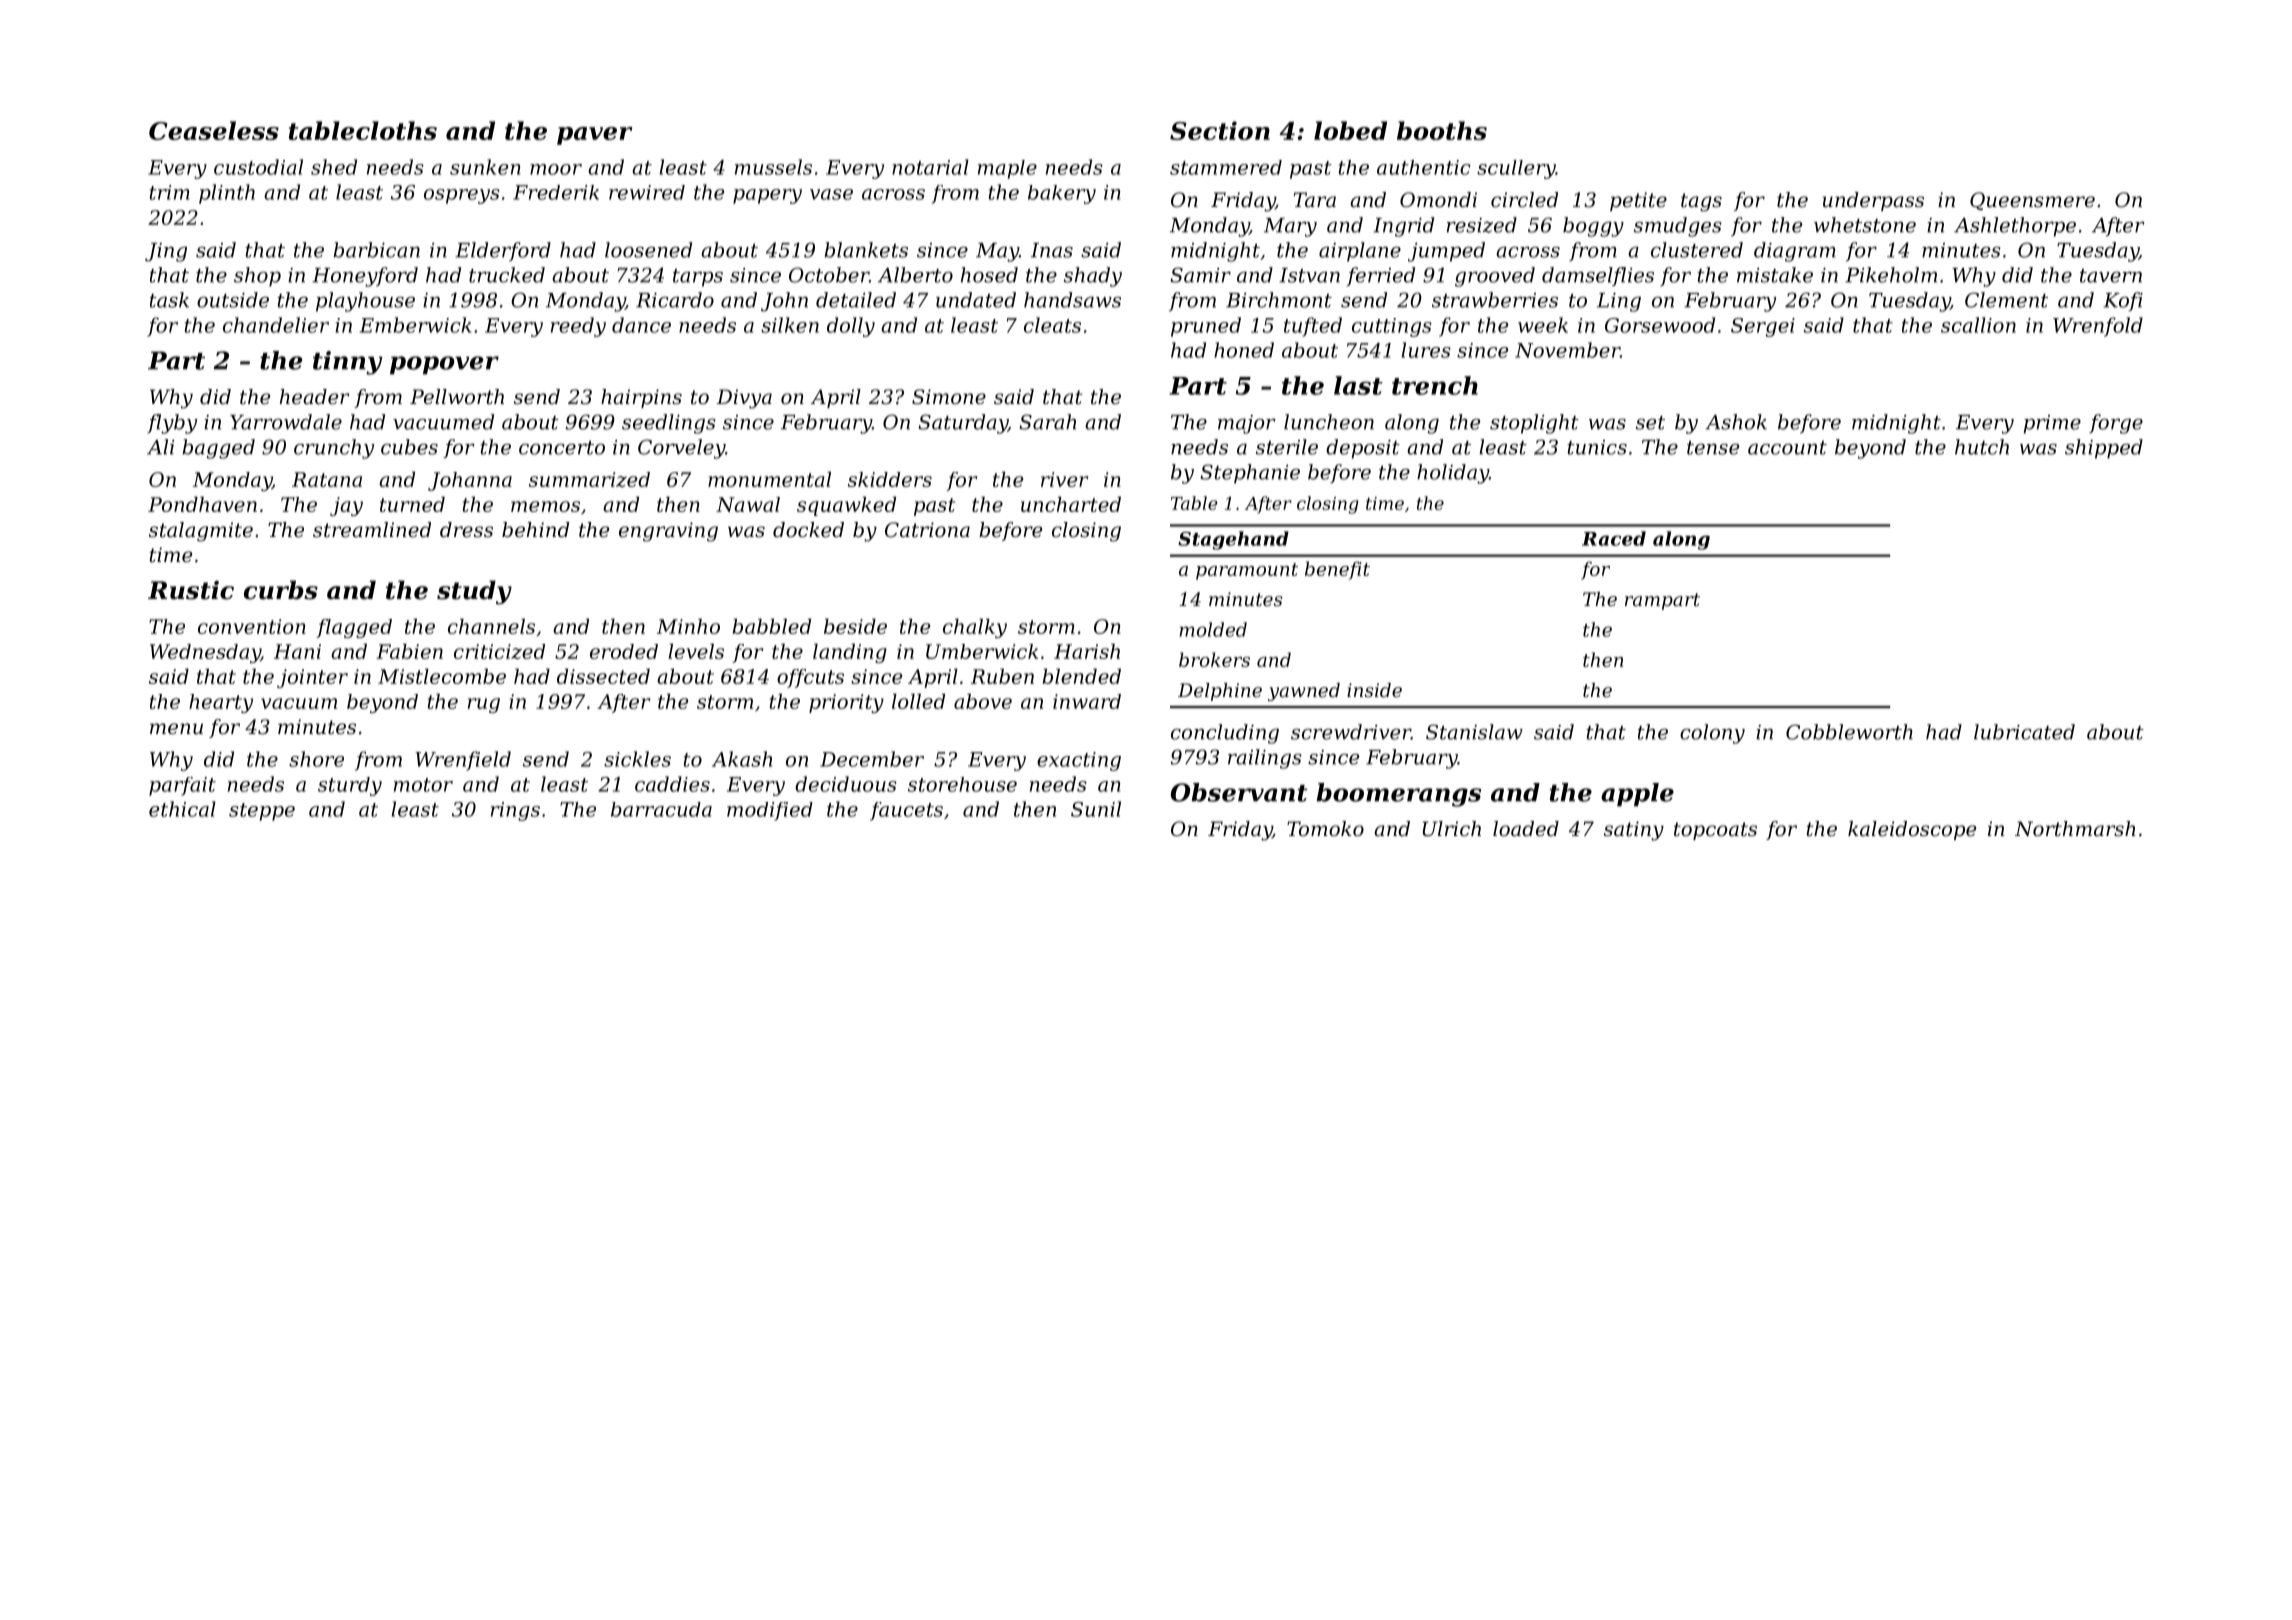 Image resolution: width=2292 pixels, height=1620 pixels. What do you see at coordinates (2015, 227) in the screenshot?
I see `Ashlethorpe` at bounding box center [2015, 227].
